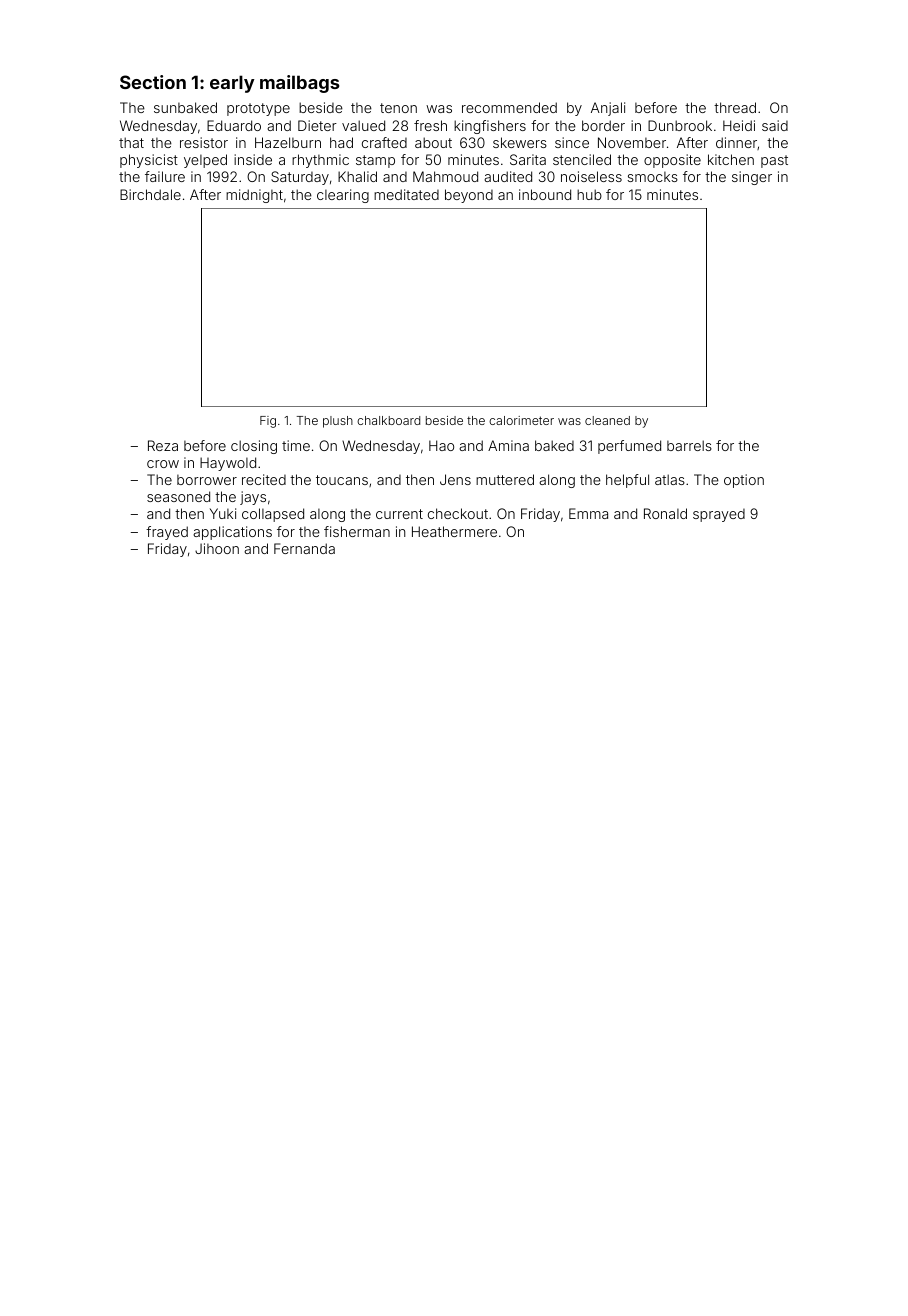 The width and height of the document is (908, 1316). Describe the element at coordinates (545, 194) in the document. I see `inbound` at that location.
